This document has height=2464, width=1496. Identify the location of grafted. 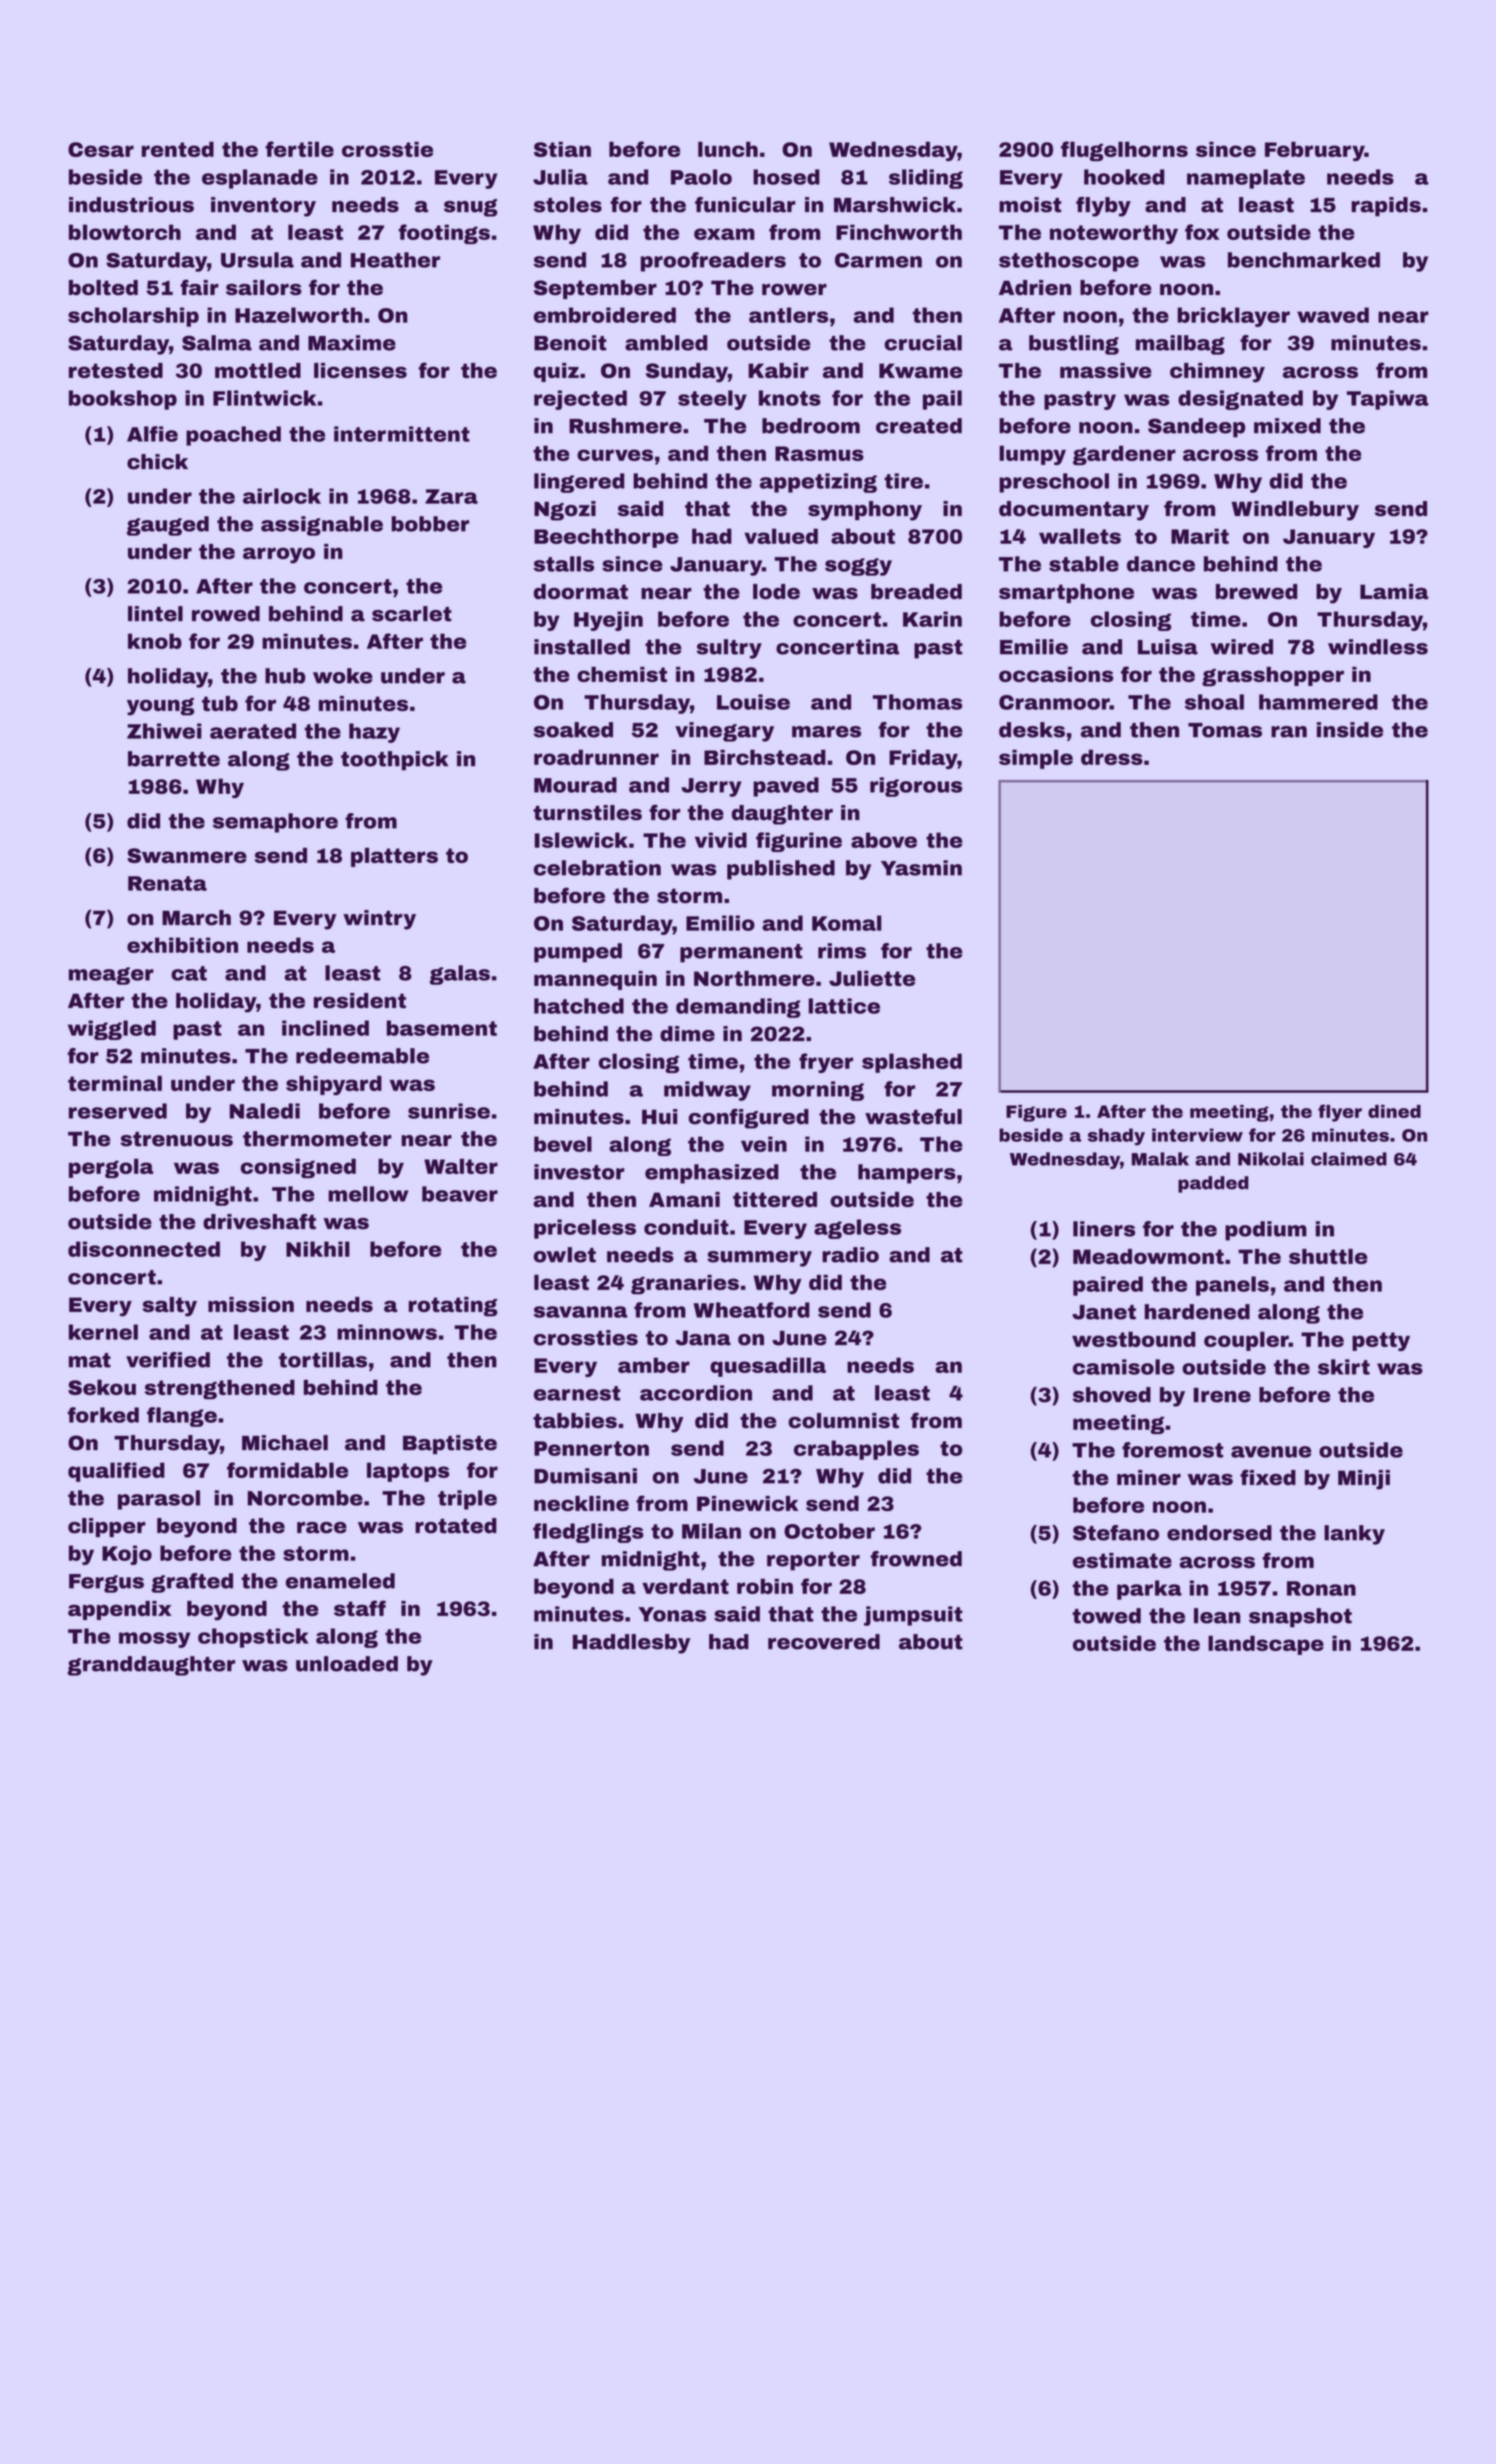
(192, 1583).
